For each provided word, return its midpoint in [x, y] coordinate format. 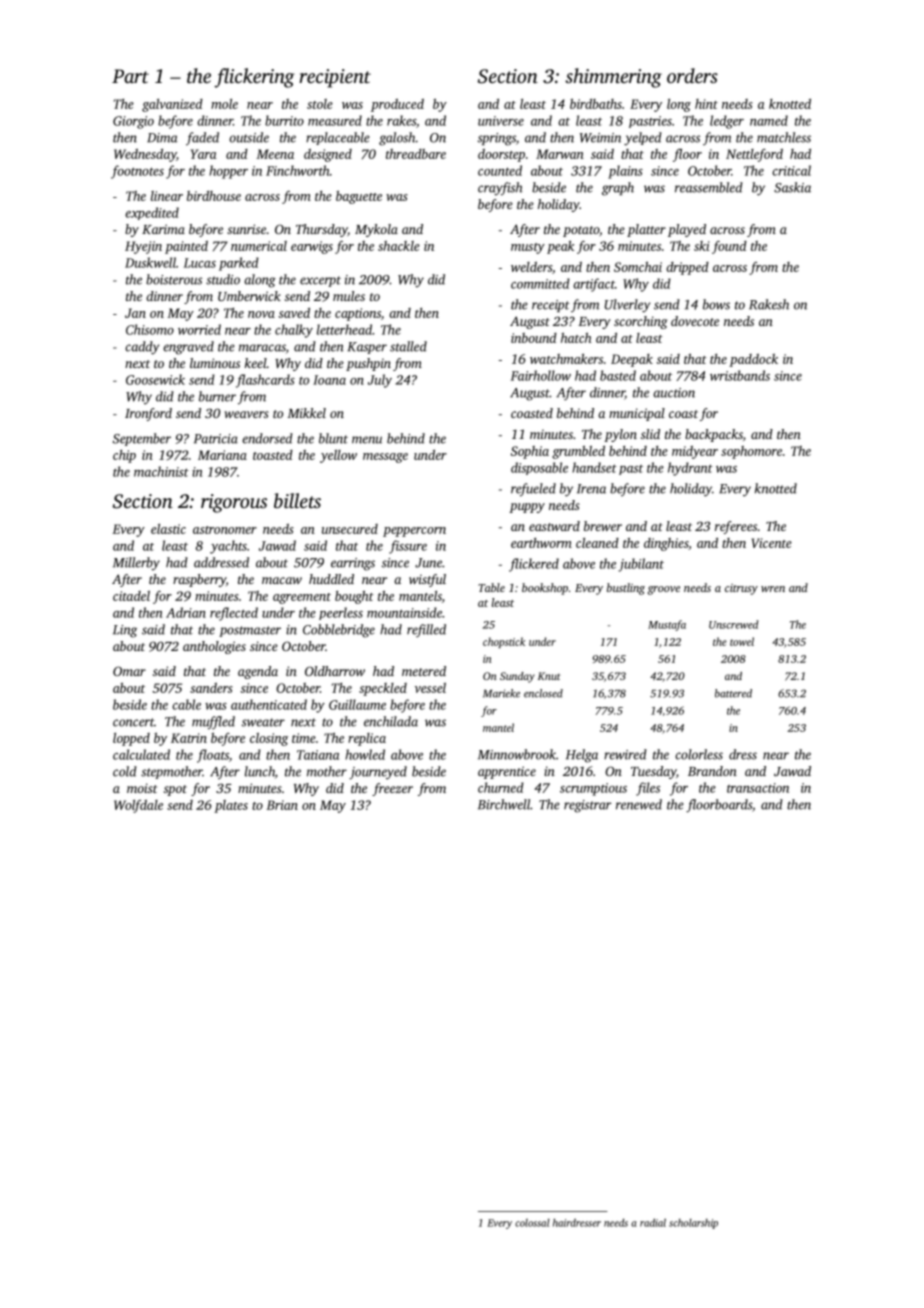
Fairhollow [541, 375]
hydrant [690, 469]
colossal [532, 1223]
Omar [129, 671]
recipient [335, 78]
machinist [161, 471]
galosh [397, 139]
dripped [687, 268]
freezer [392, 789]
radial [653, 1222]
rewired [625, 754]
